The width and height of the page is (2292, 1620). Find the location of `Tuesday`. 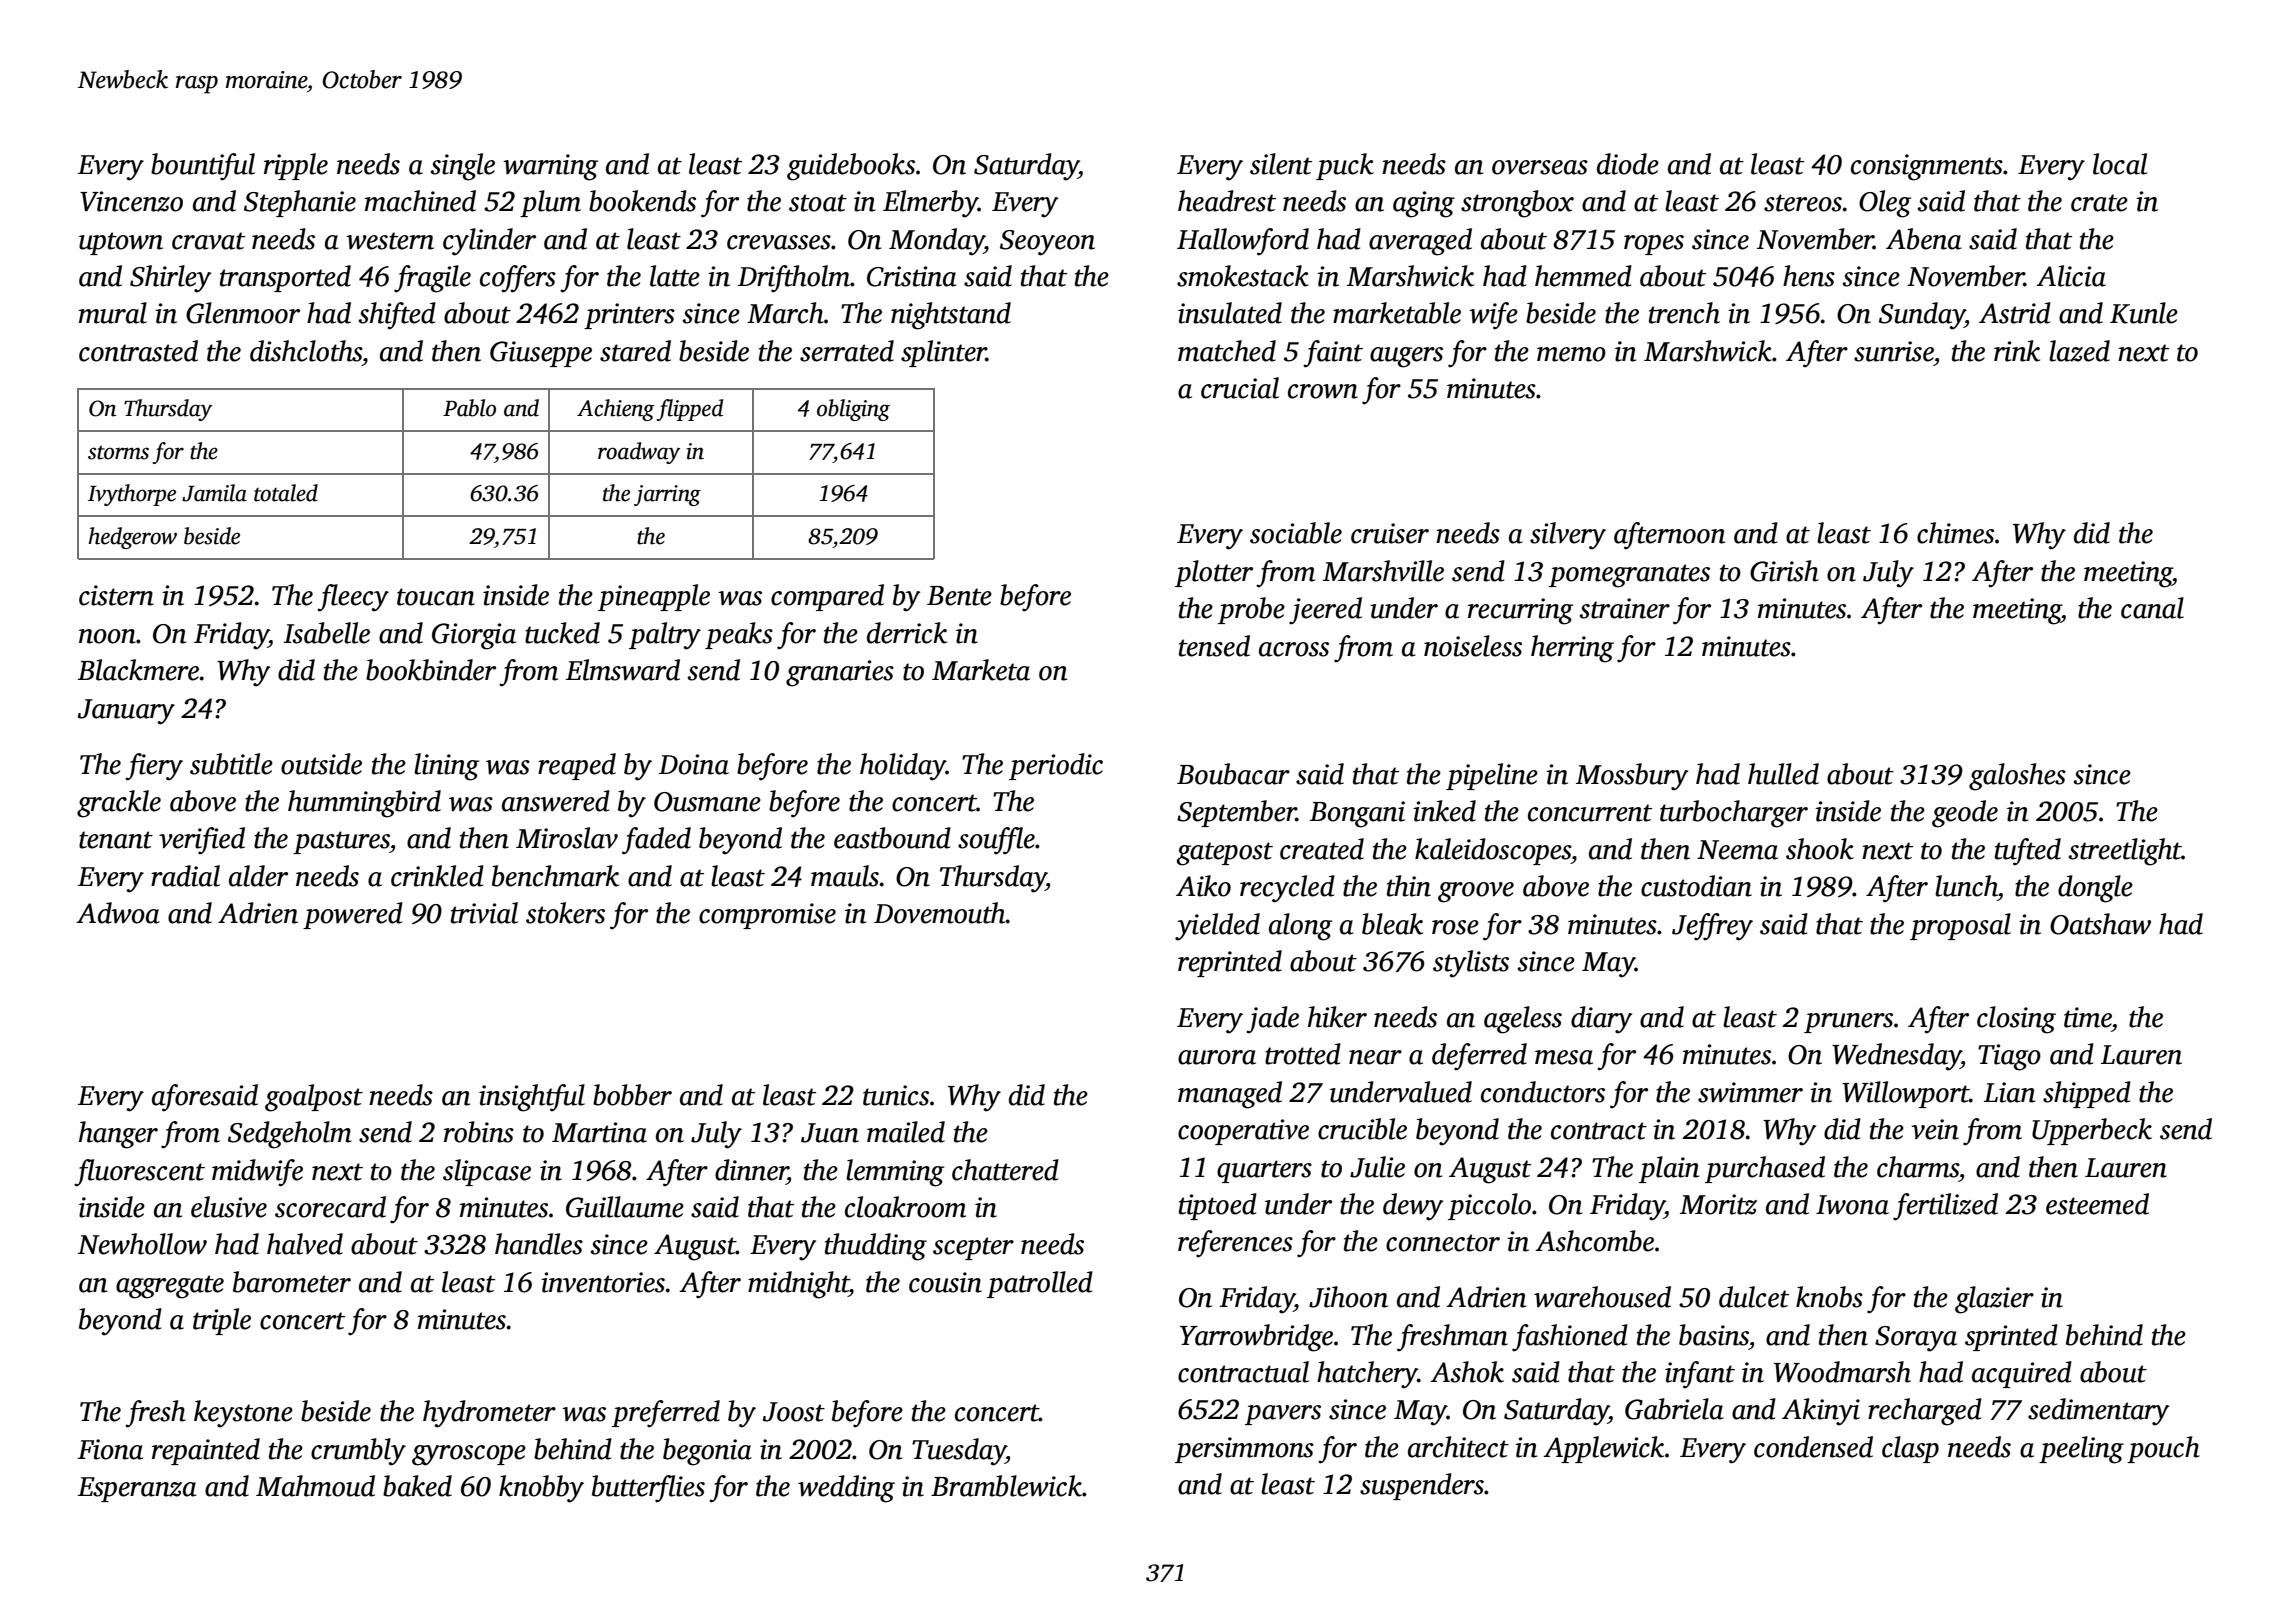

Tuesday is located at coordinates (959, 1452).
